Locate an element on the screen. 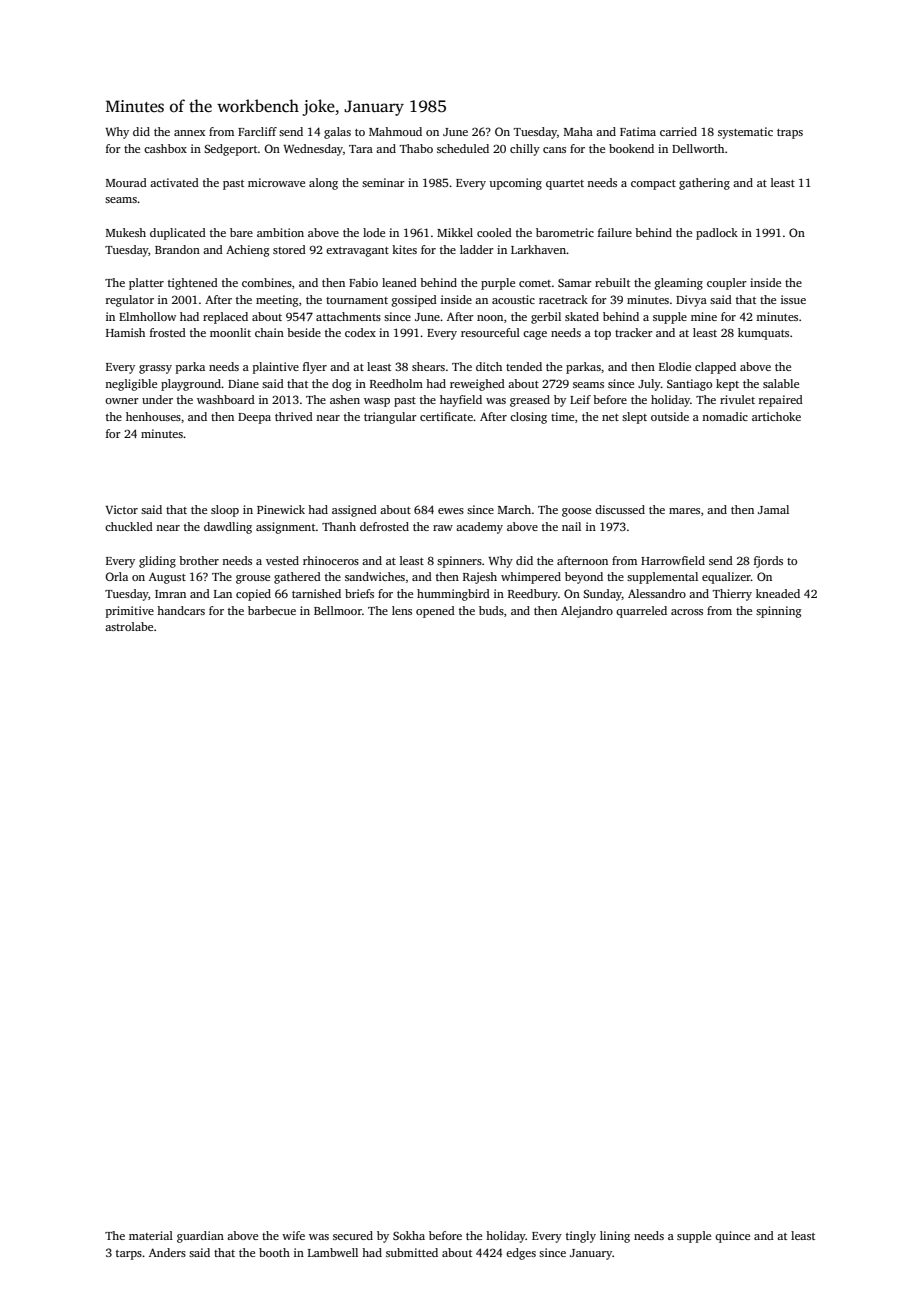 The image size is (924, 1308). Sokha is located at coordinates (409, 1235).
